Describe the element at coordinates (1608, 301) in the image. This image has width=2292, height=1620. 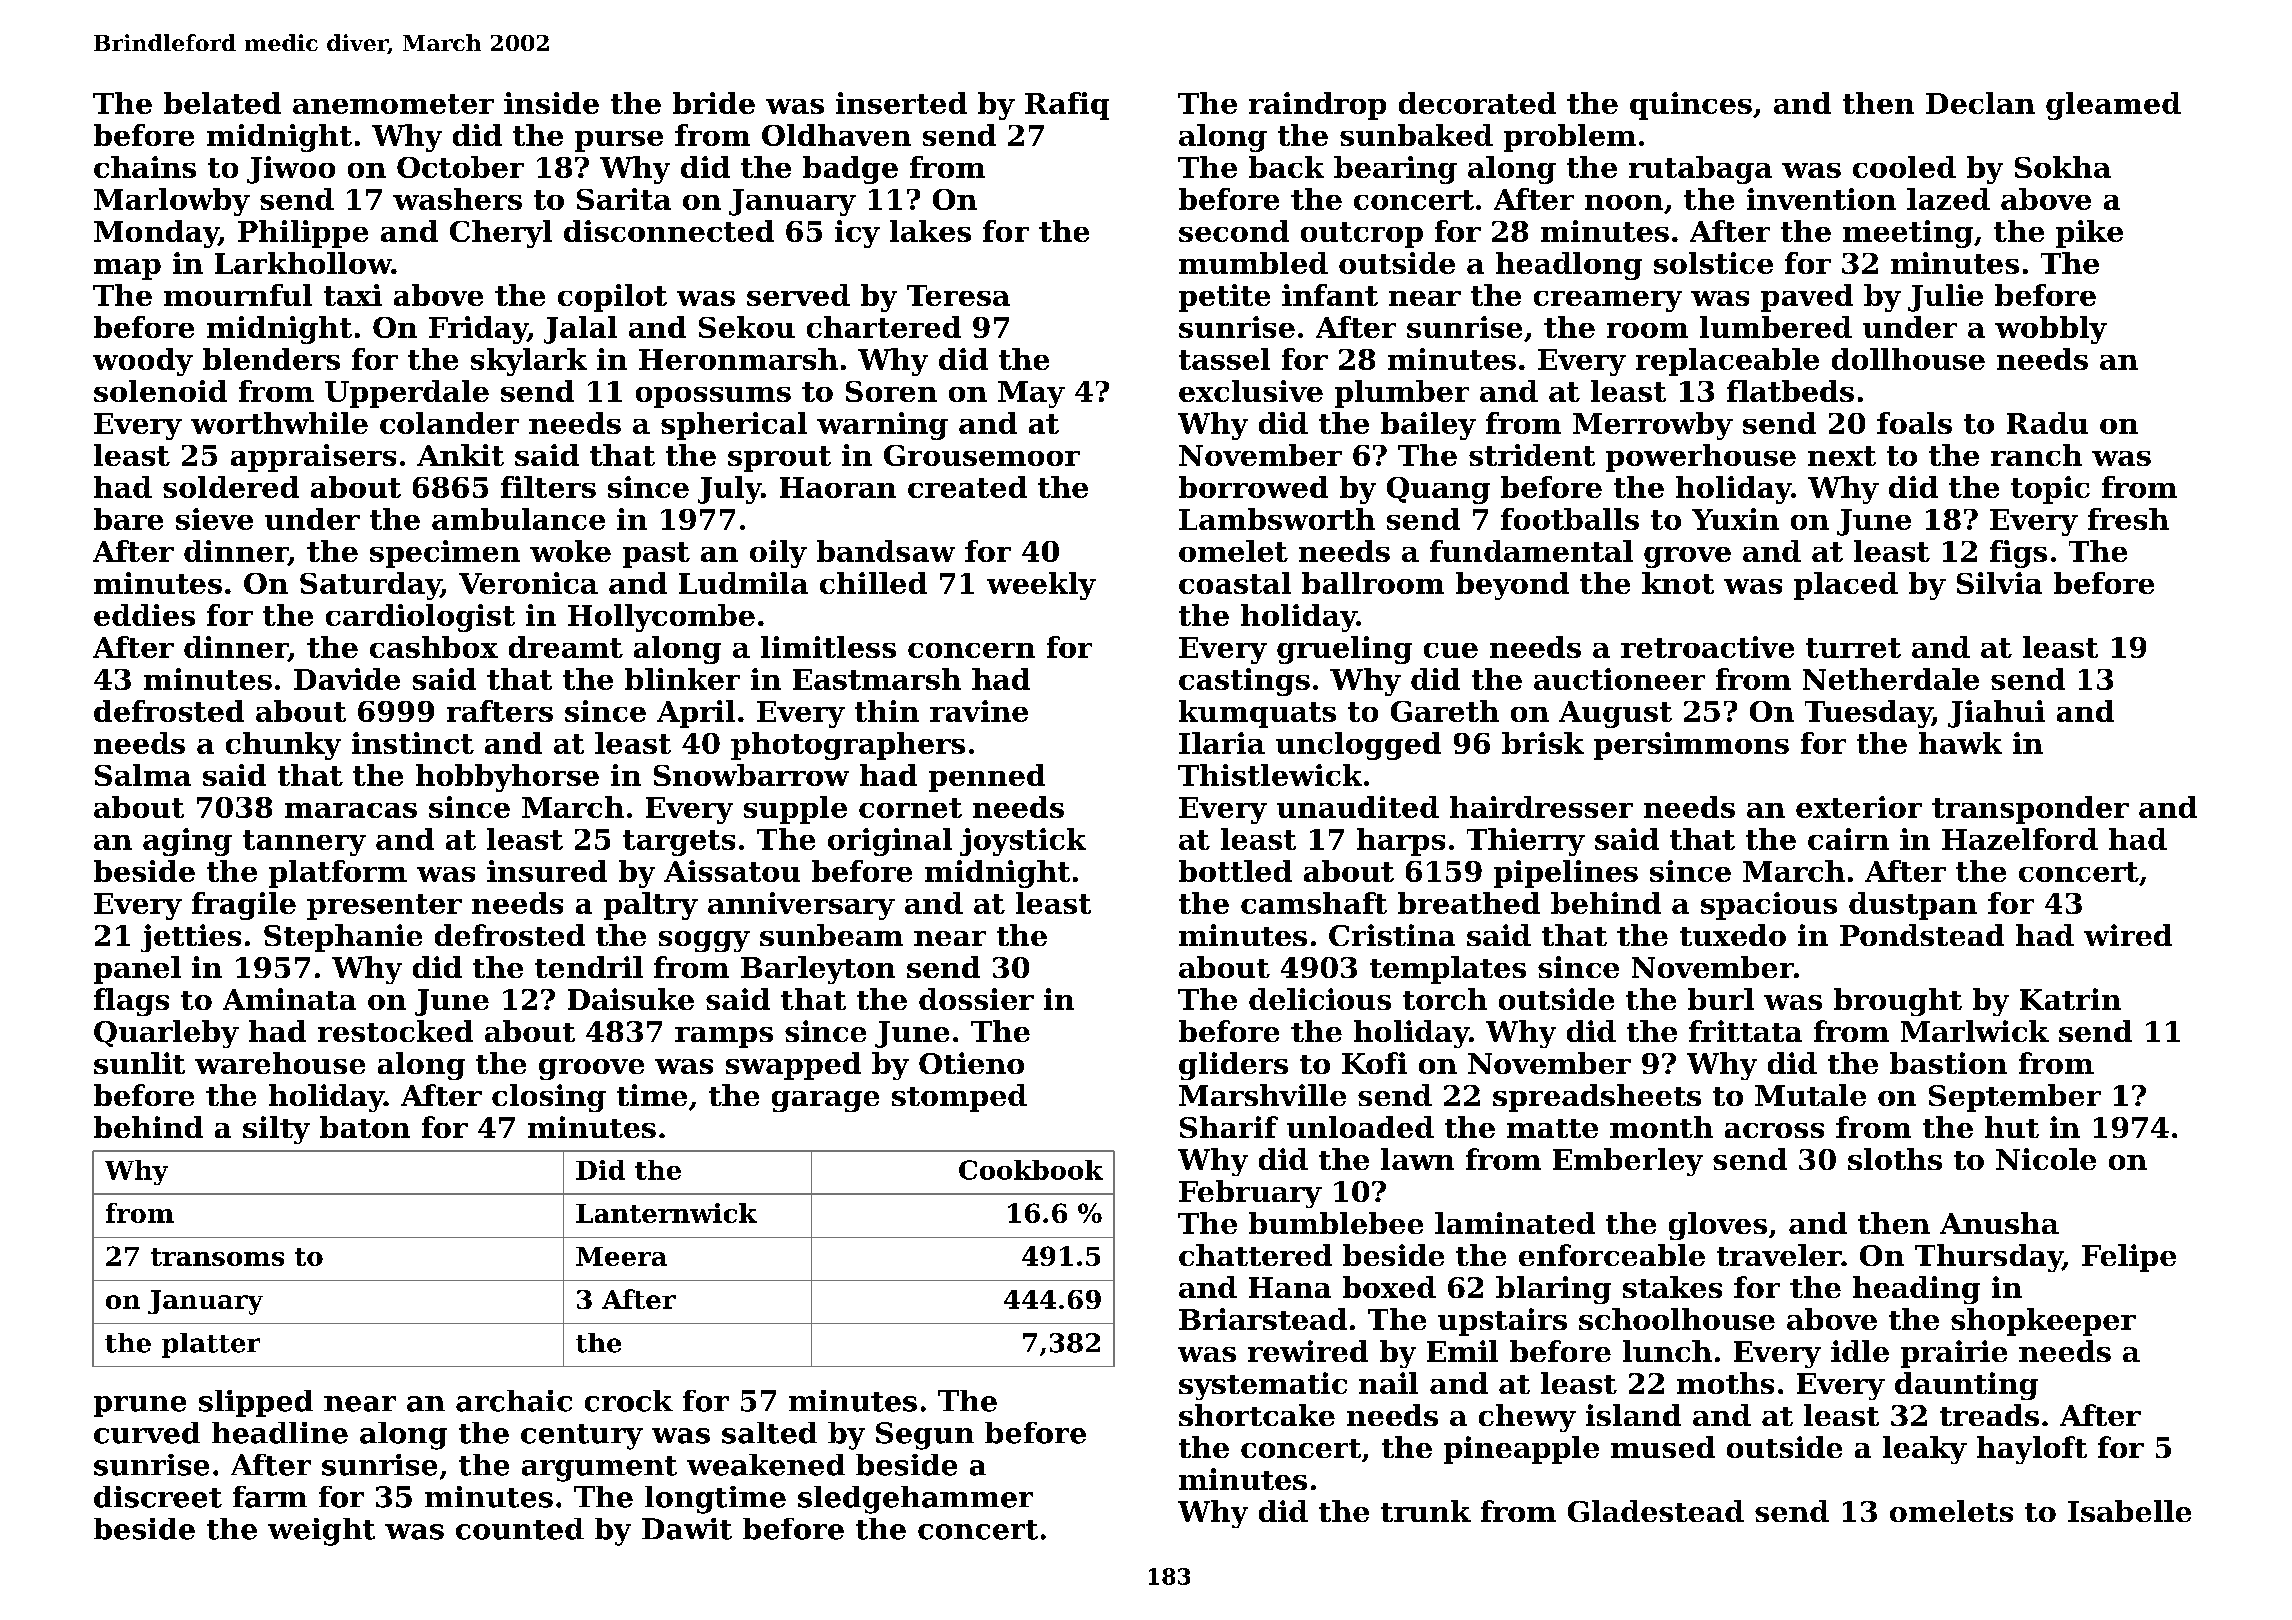
I see `creamery` at that location.
